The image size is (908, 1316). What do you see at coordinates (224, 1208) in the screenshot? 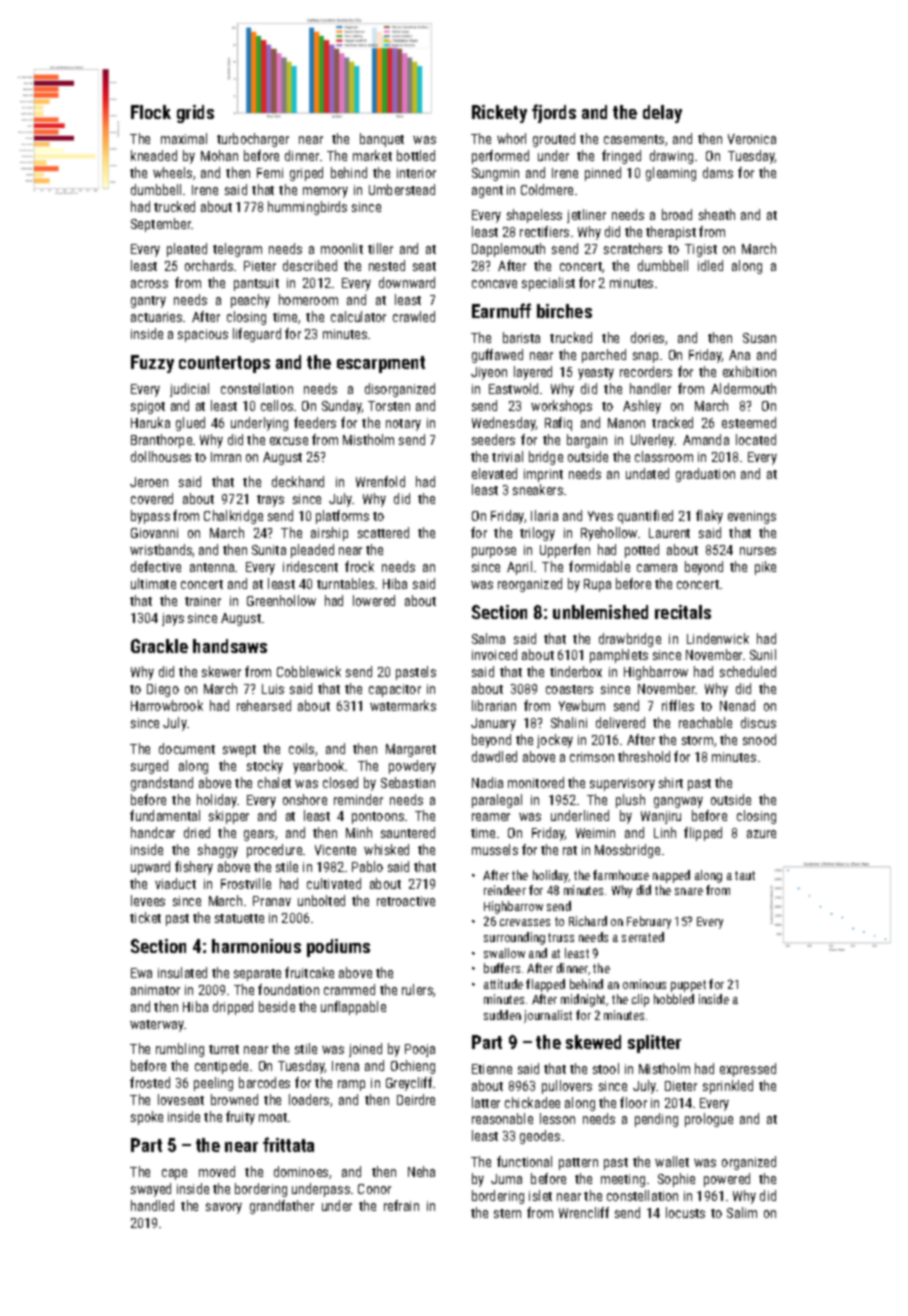
I see `savory` at bounding box center [224, 1208].
